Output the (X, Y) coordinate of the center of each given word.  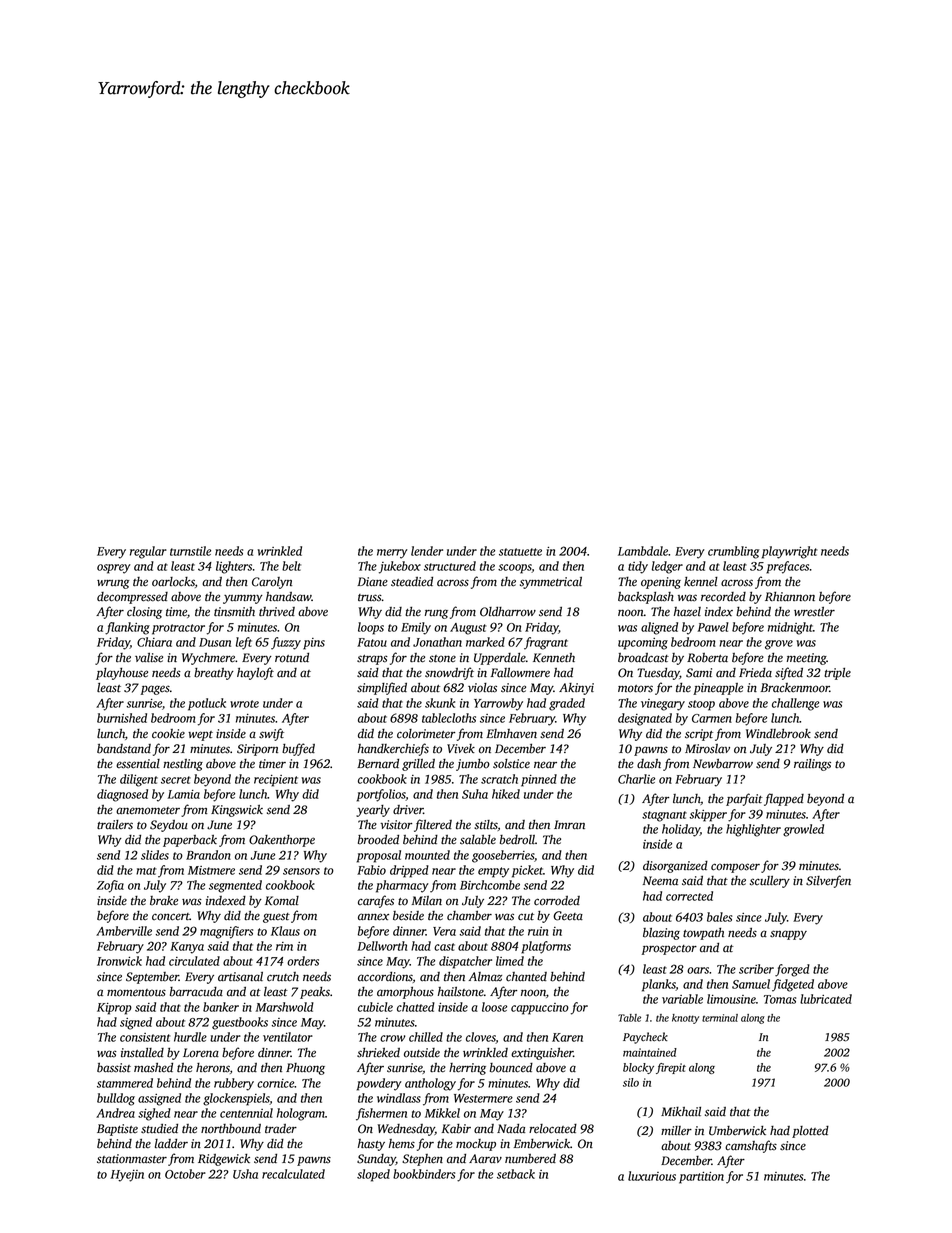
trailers (115, 825)
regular (148, 552)
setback (516, 1174)
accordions (385, 977)
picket (527, 871)
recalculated (293, 1174)
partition (701, 1178)
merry (392, 554)
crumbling (733, 552)
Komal (282, 901)
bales (719, 917)
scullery (770, 882)
